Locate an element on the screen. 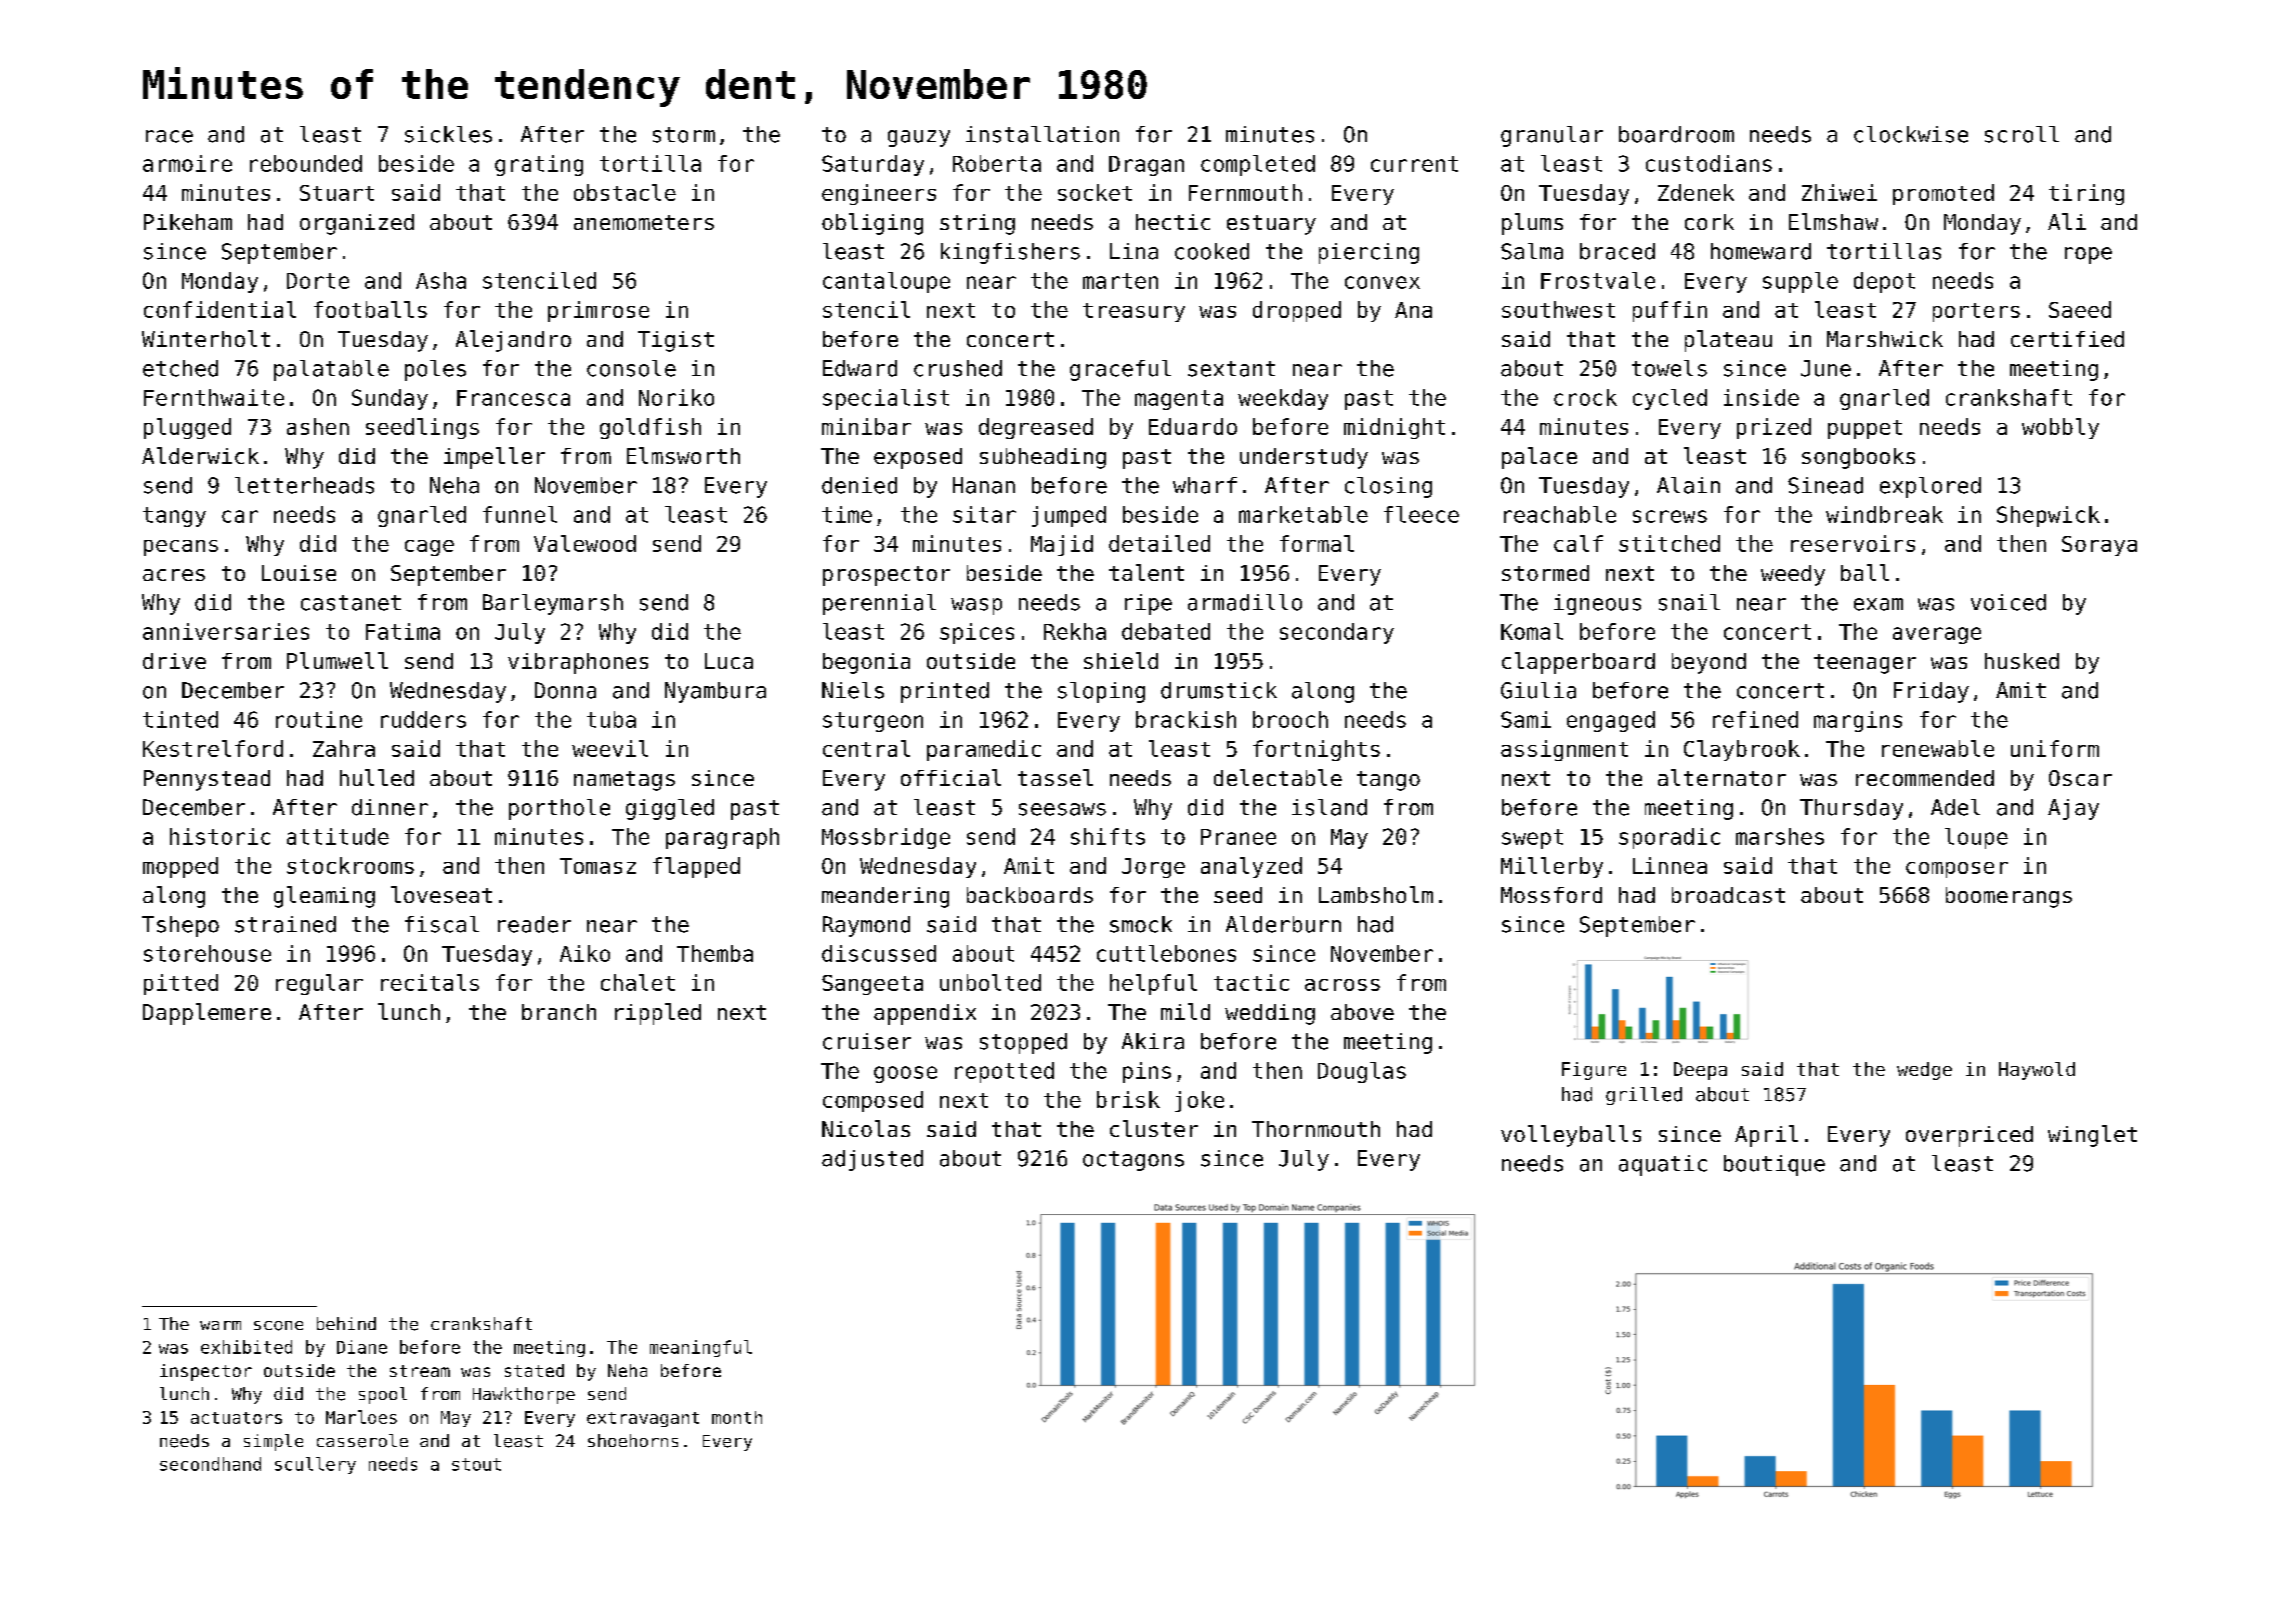 This screenshot has height=1622, width=2293. month is located at coordinates (737, 1417).
